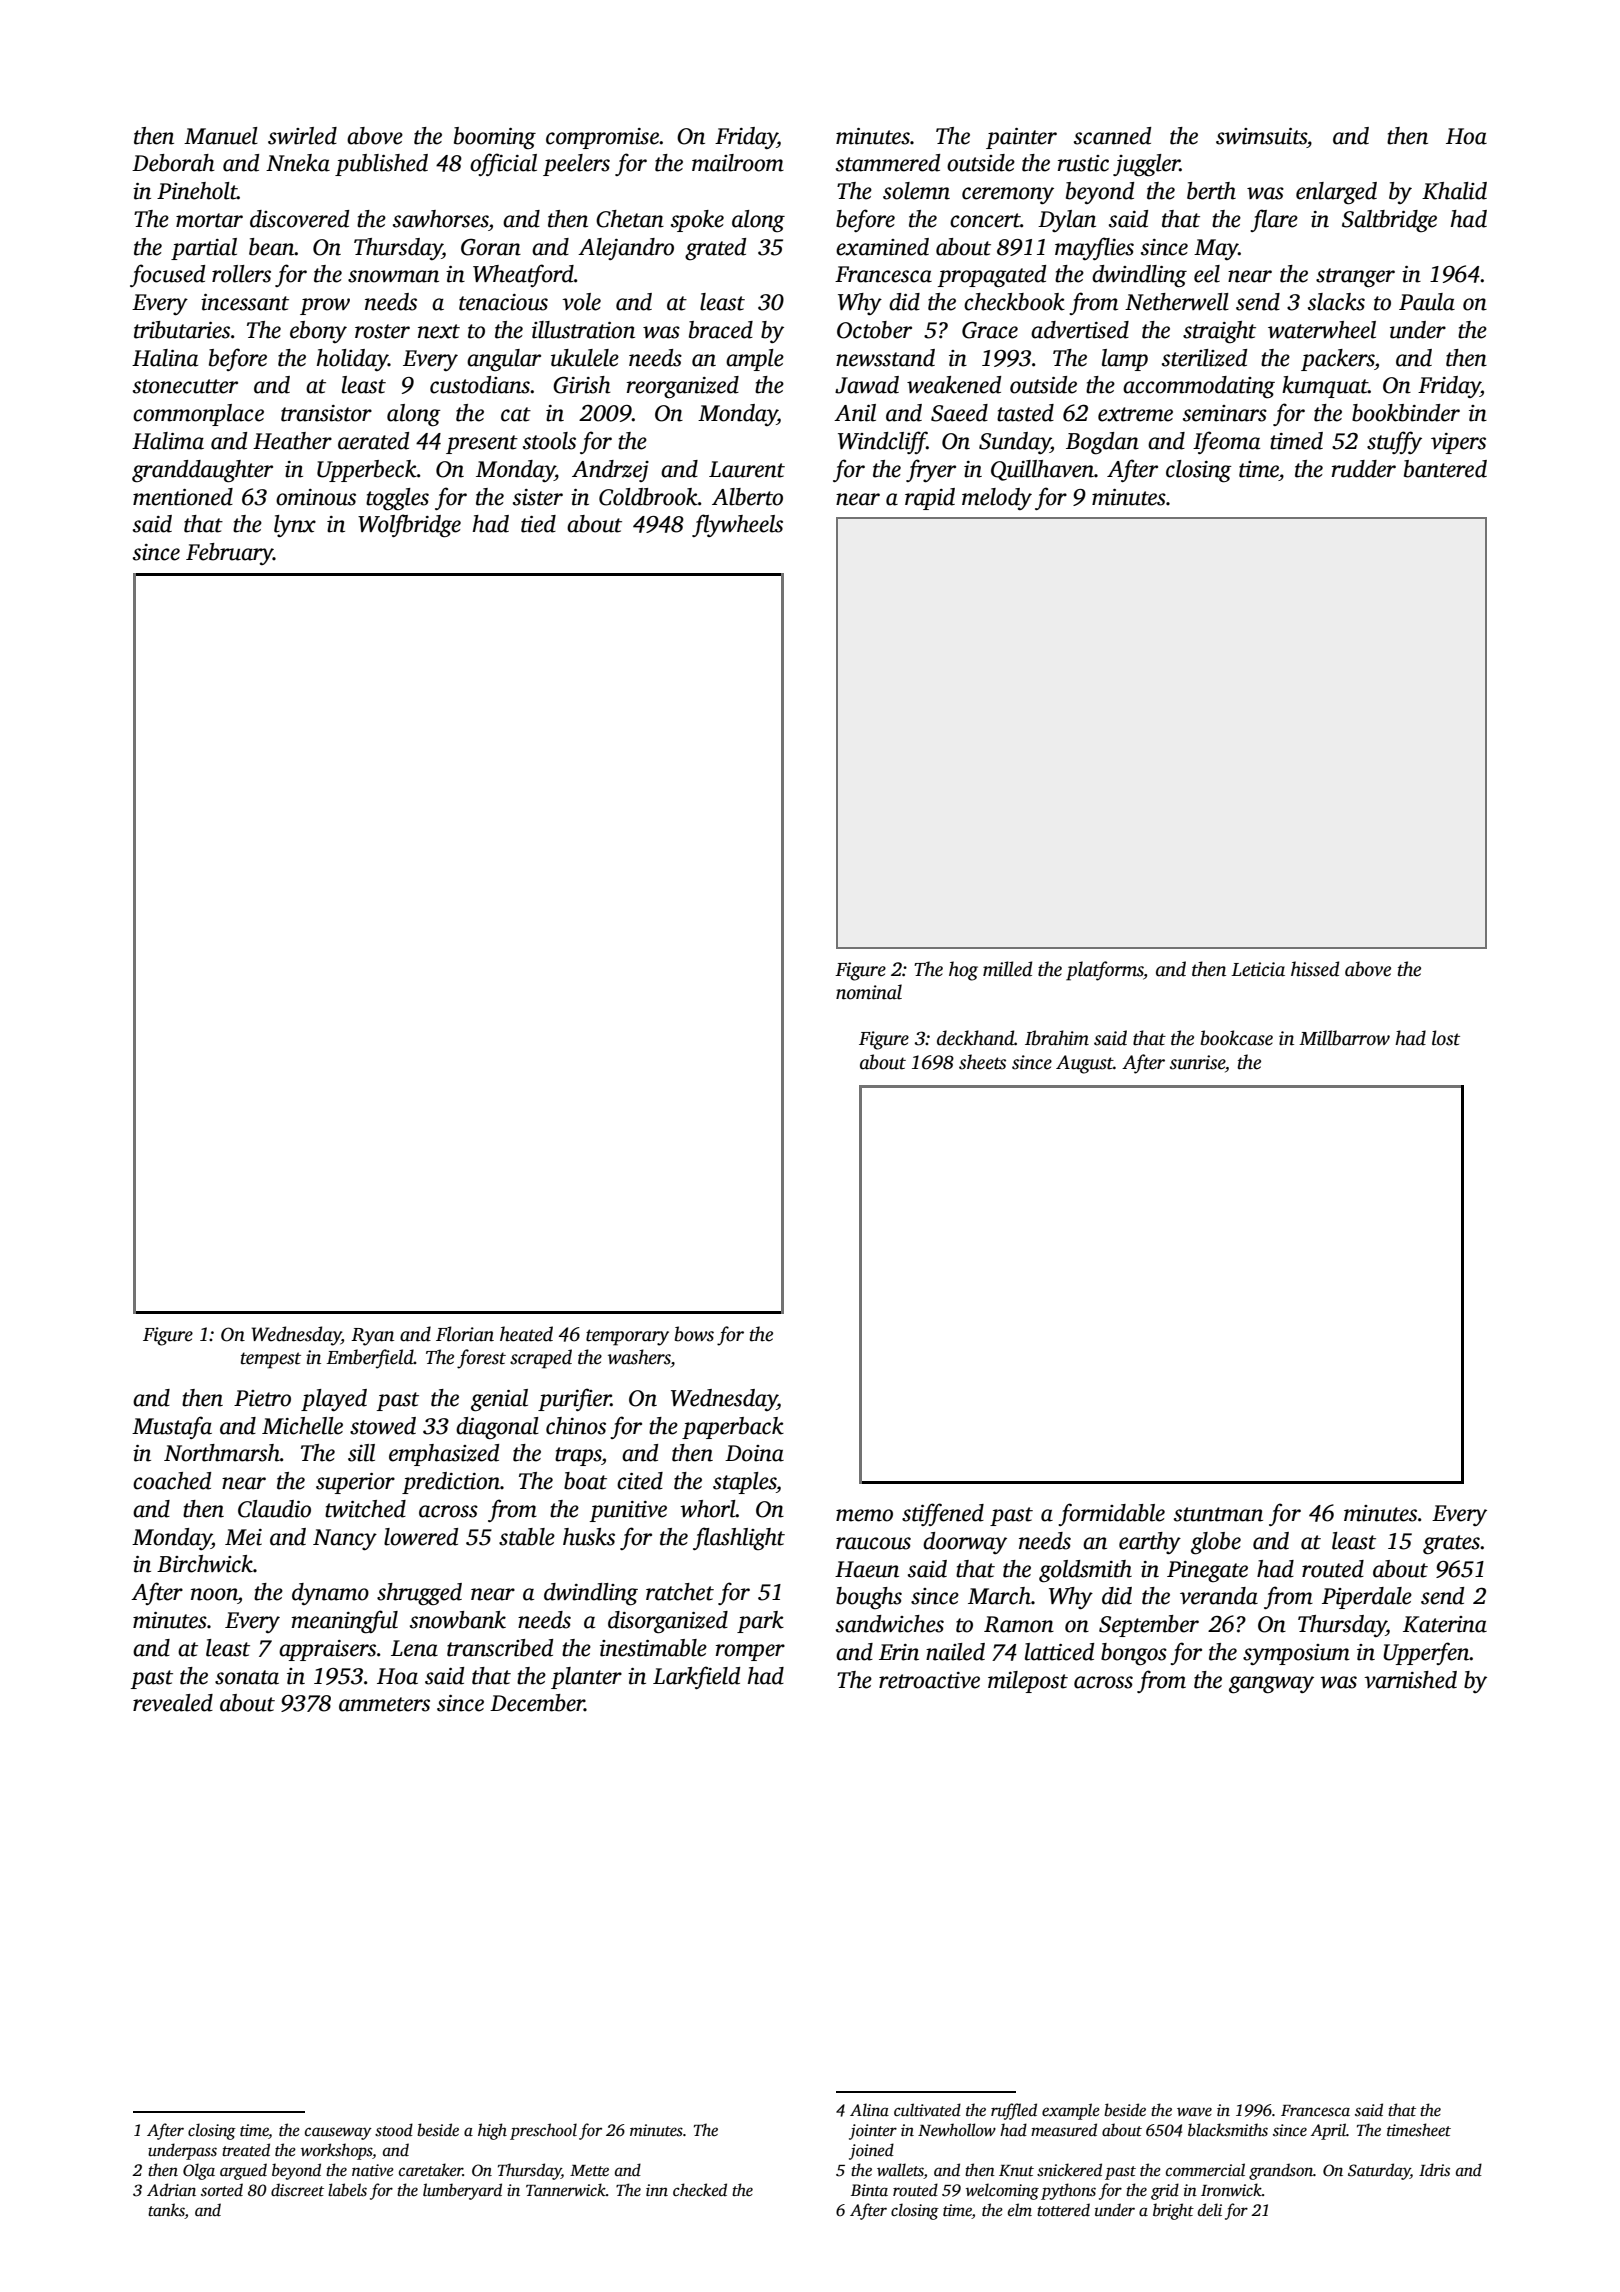 The image size is (1620, 2292). I want to click on stuntman, so click(1218, 1514).
